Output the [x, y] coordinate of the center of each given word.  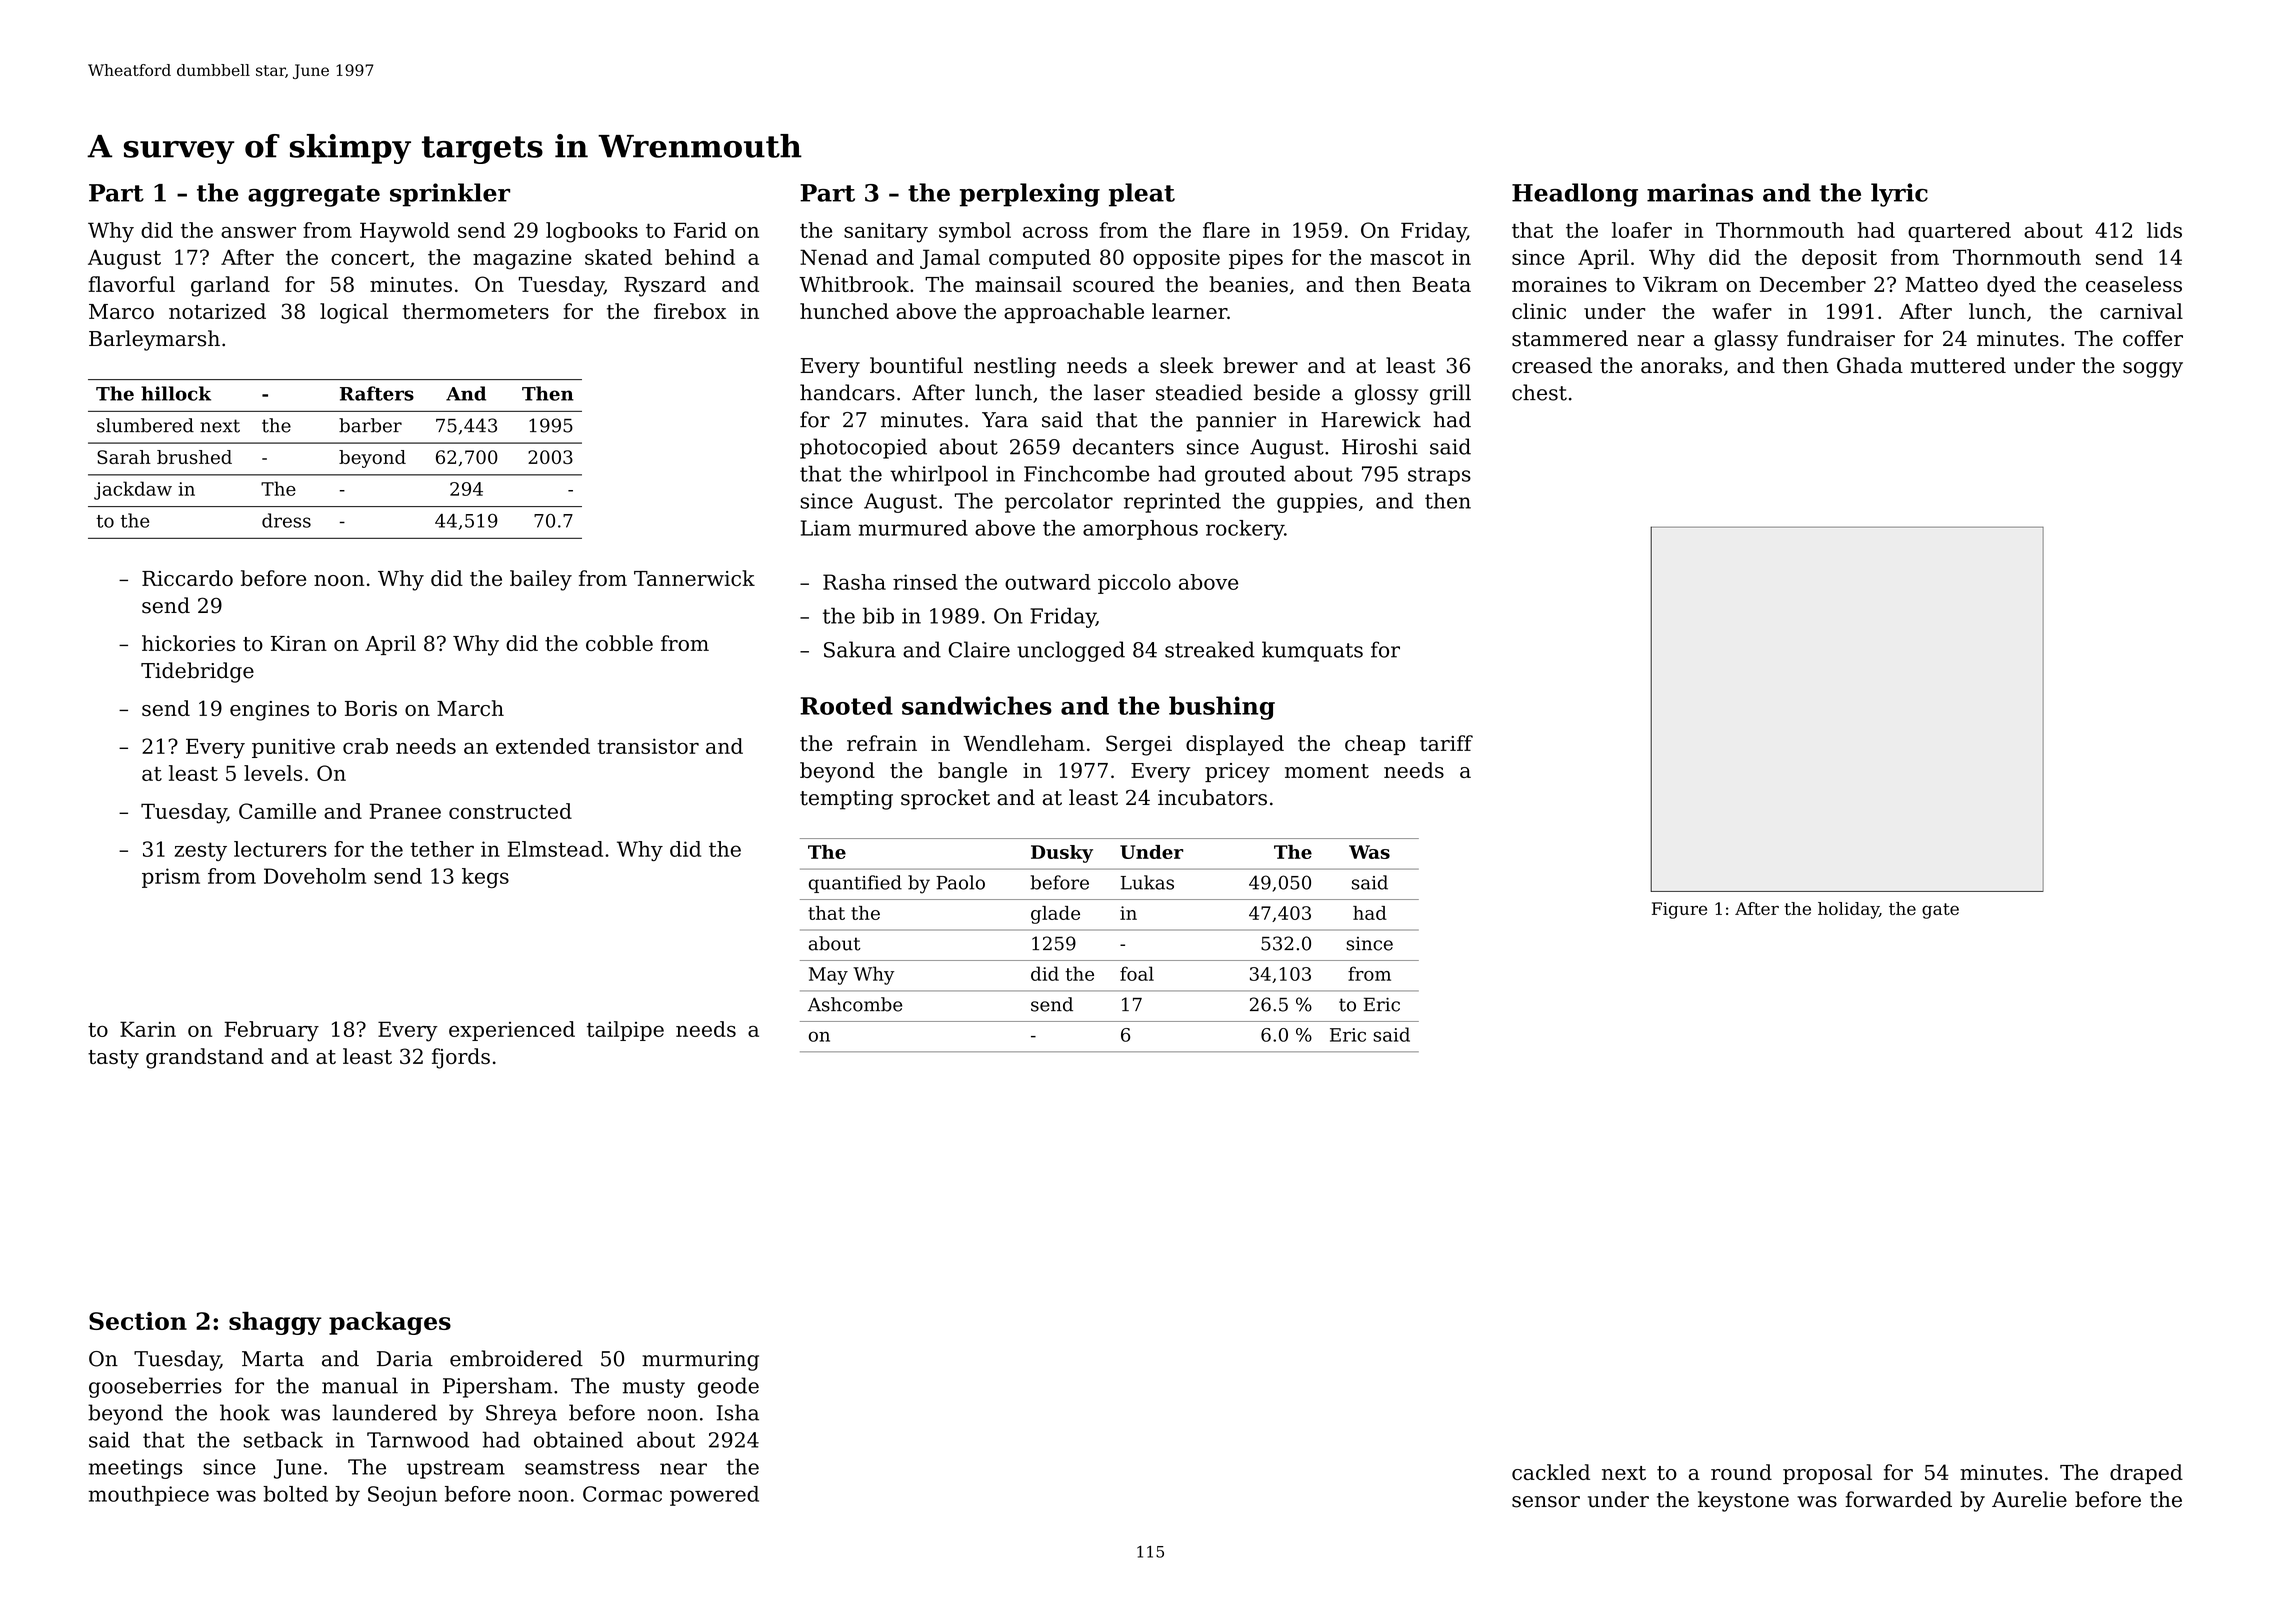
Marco [121, 311]
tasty [113, 1059]
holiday [1848, 910]
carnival [2141, 311]
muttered [1958, 365]
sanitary [886, 232]
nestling [1015, 367]
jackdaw [133, 490]
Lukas [1147, 882]
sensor [1546, 1502]
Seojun [402, 1496]
